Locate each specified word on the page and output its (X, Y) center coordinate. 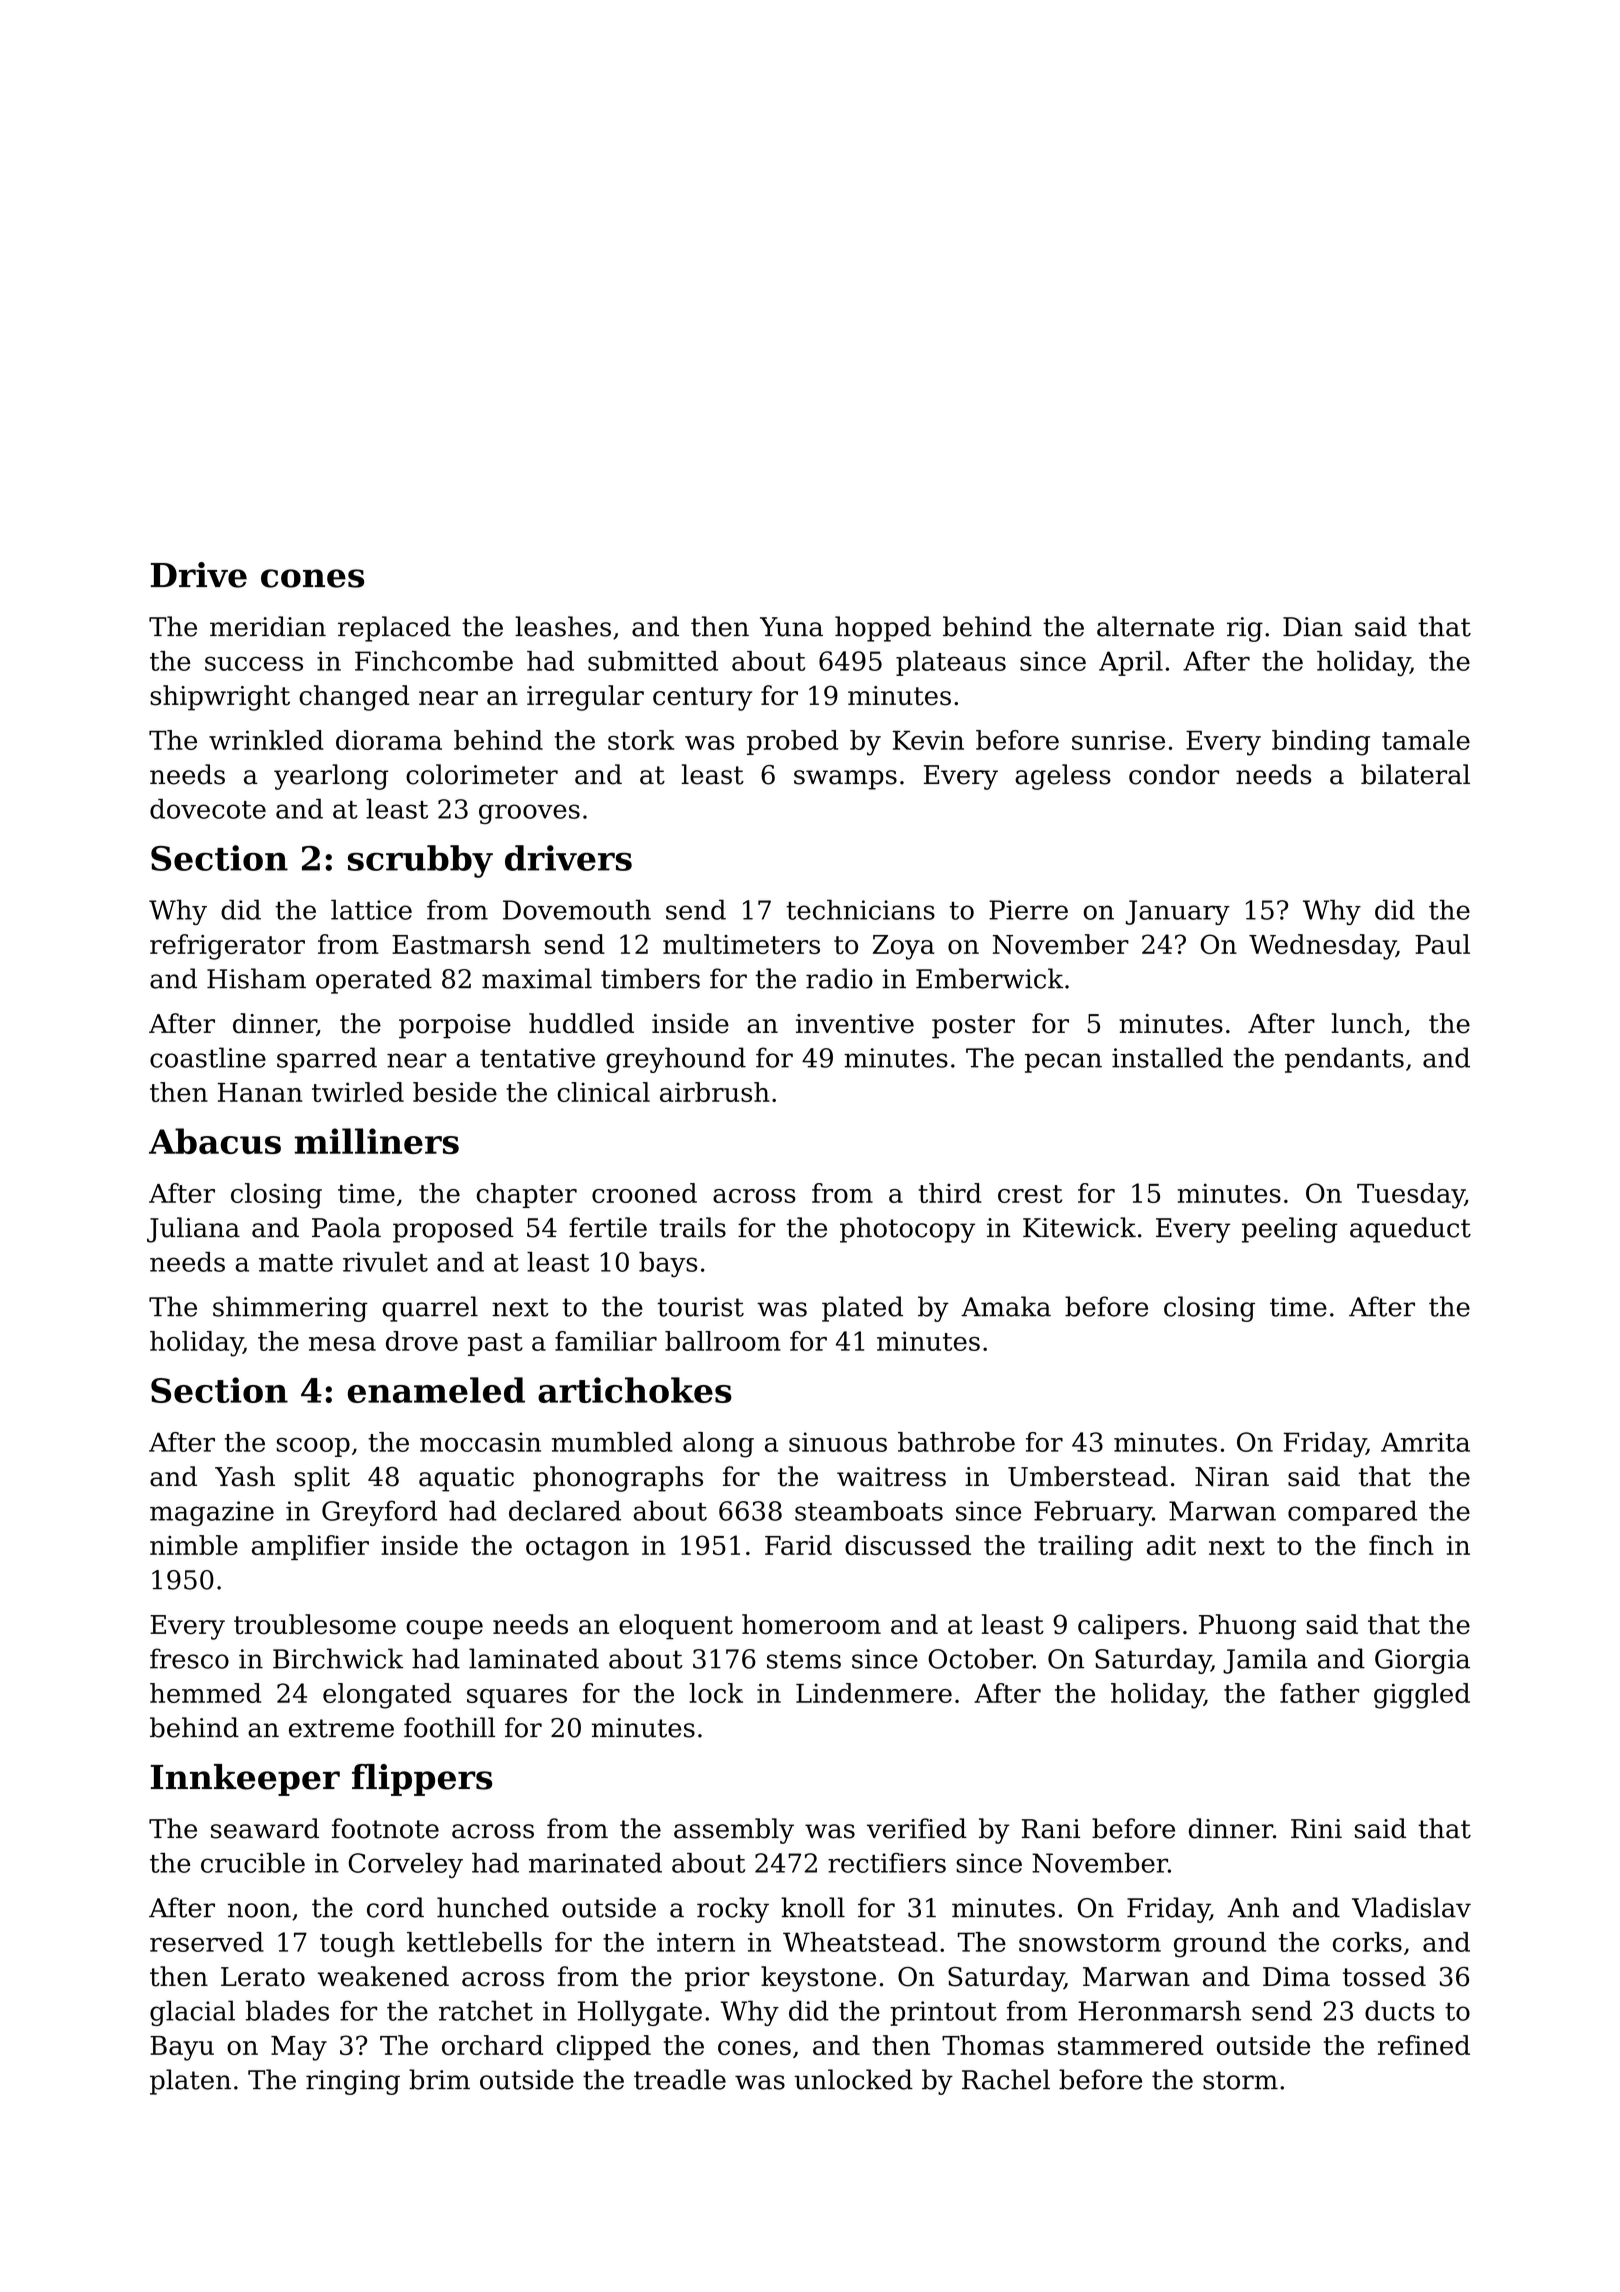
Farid (798, 1545)
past (495, 1344)
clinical (603, 1092)
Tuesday (1411, 1196)
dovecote (208, 808)
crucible (253, 1863)
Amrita (1425, 1442)
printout (943, 2013)
